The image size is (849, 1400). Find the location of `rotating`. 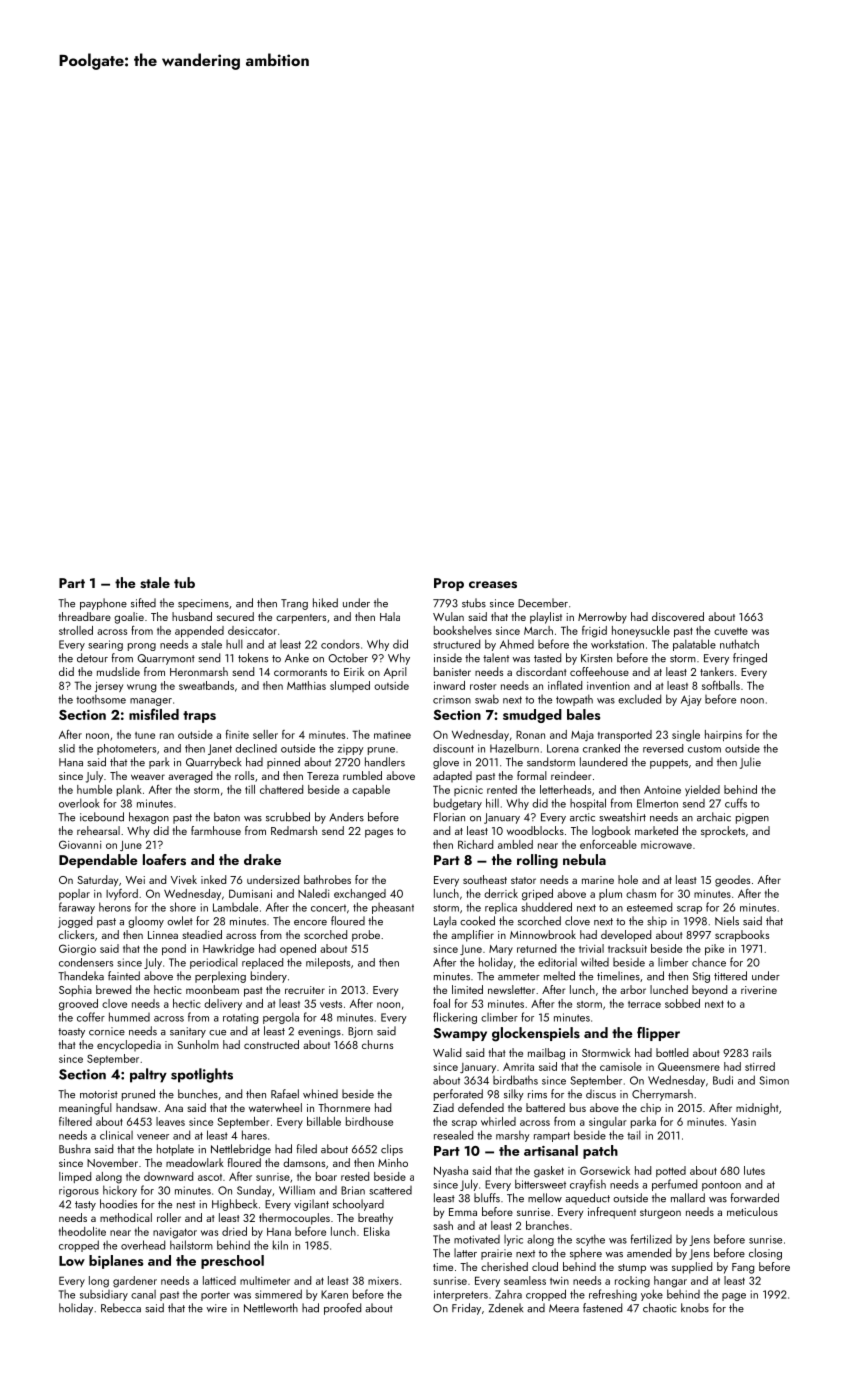

rotating is located at coordinates (240, 1018).
